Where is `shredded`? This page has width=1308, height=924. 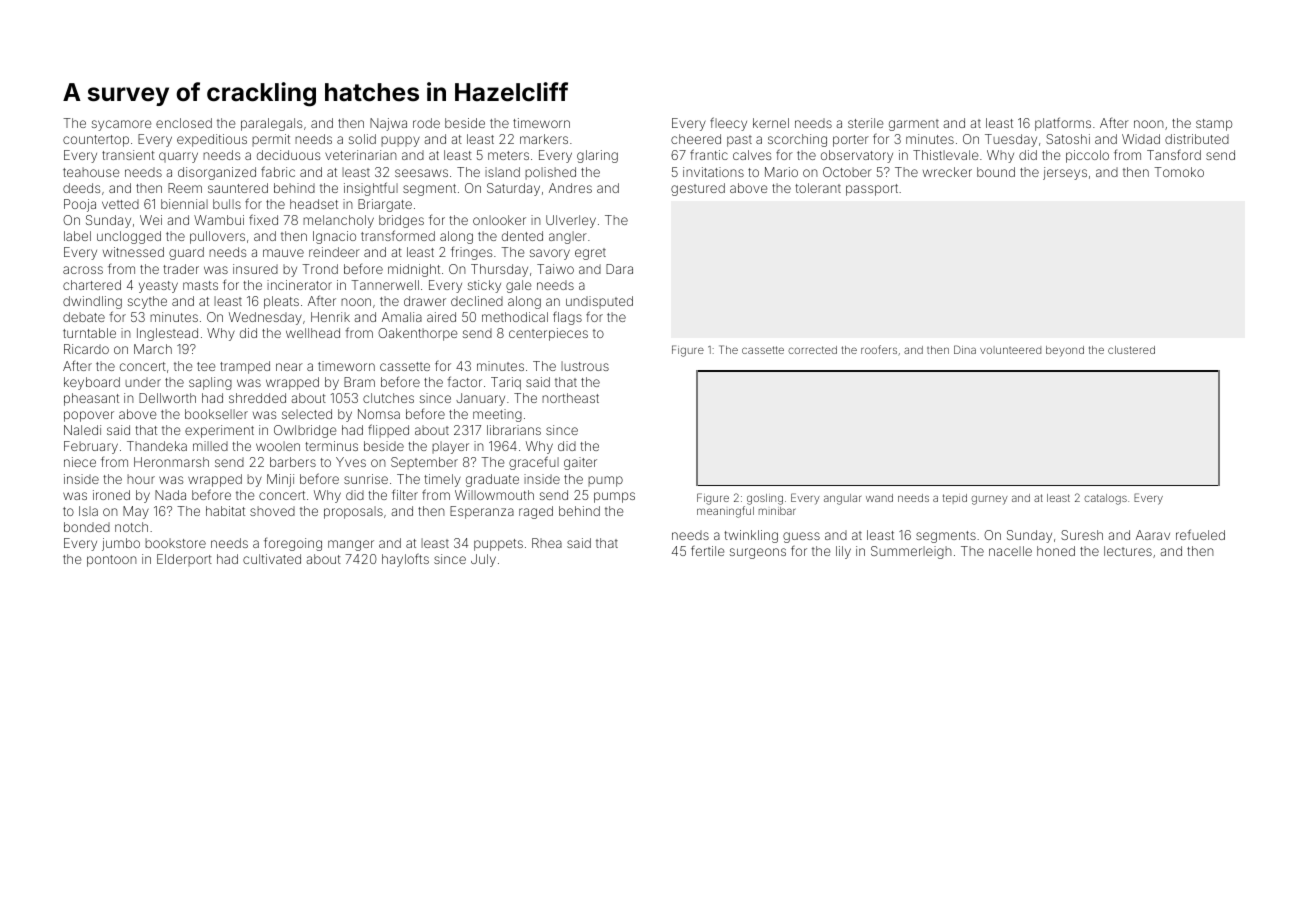
shredded is located at coordinates (257, 398).
